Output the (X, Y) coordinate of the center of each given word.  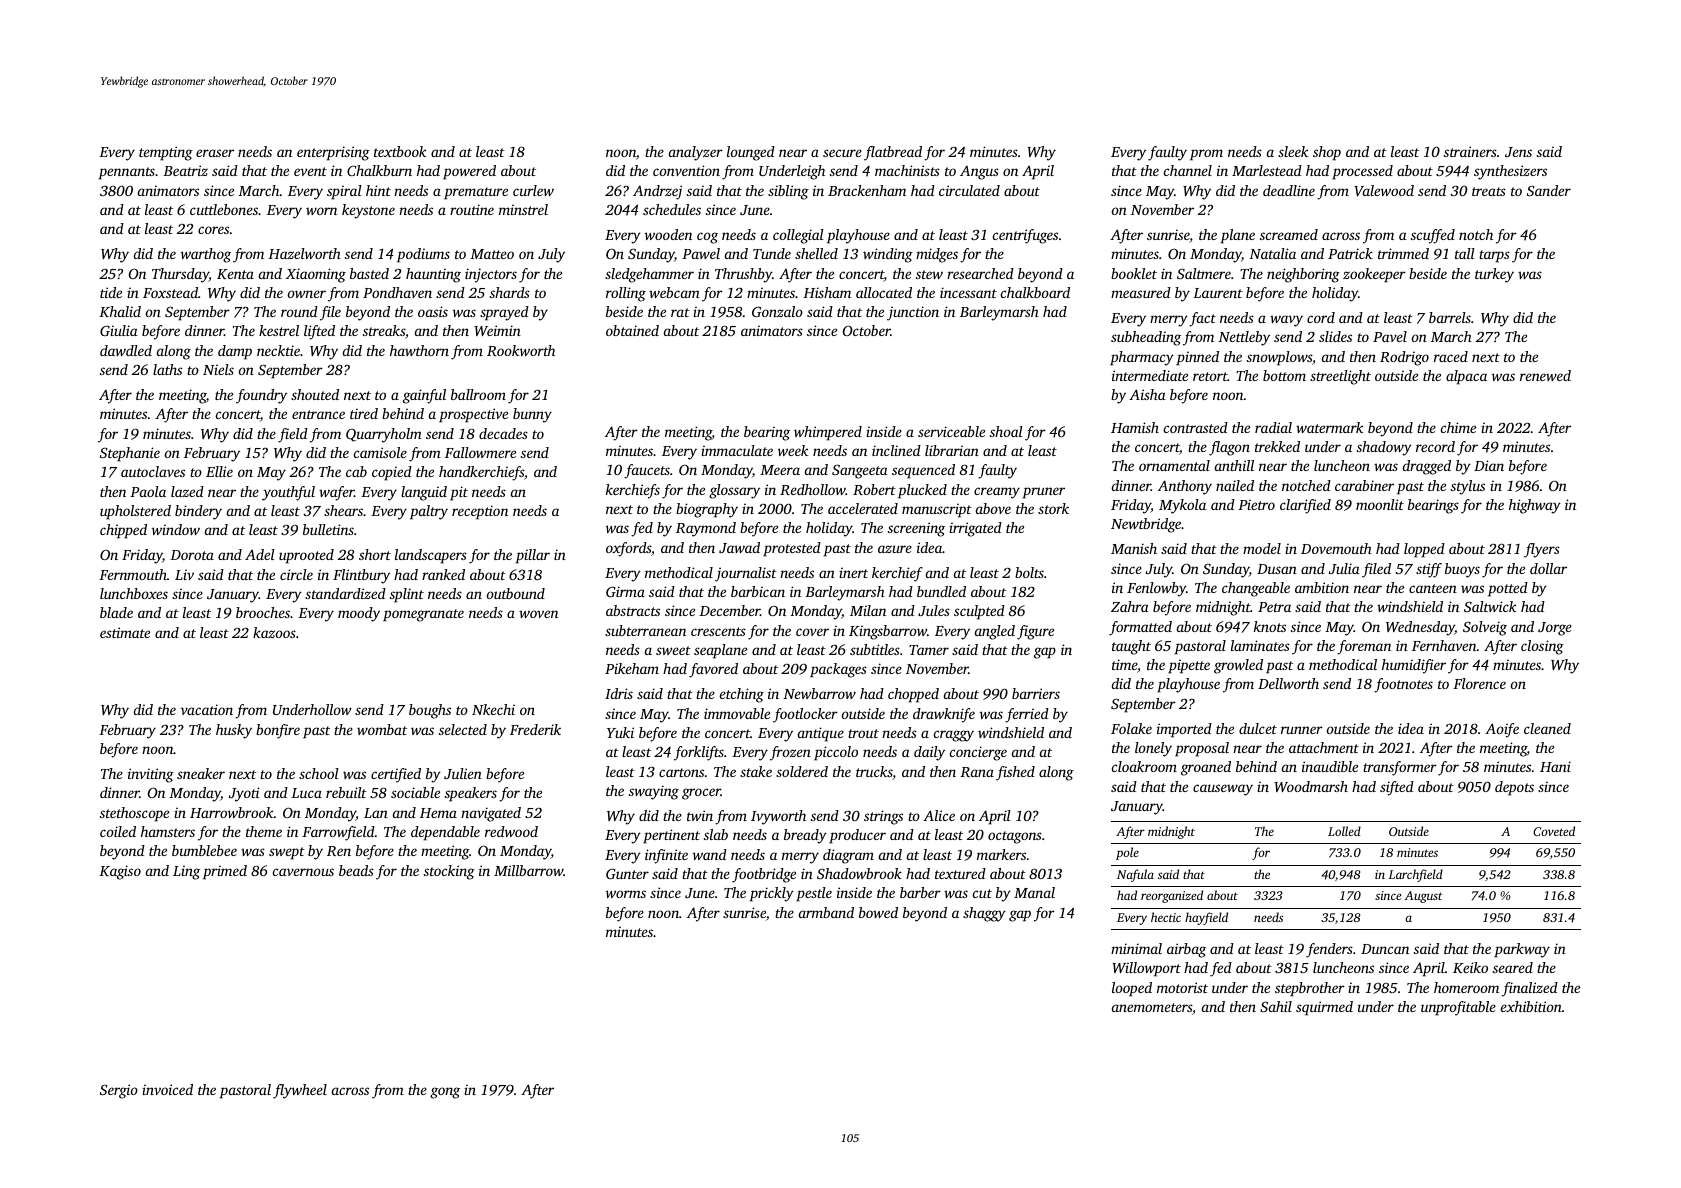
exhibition (1531, 1006)
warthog (206, 255)
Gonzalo (777, 311)
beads (356, 870)
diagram (848, 856)
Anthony (1185, 487)
